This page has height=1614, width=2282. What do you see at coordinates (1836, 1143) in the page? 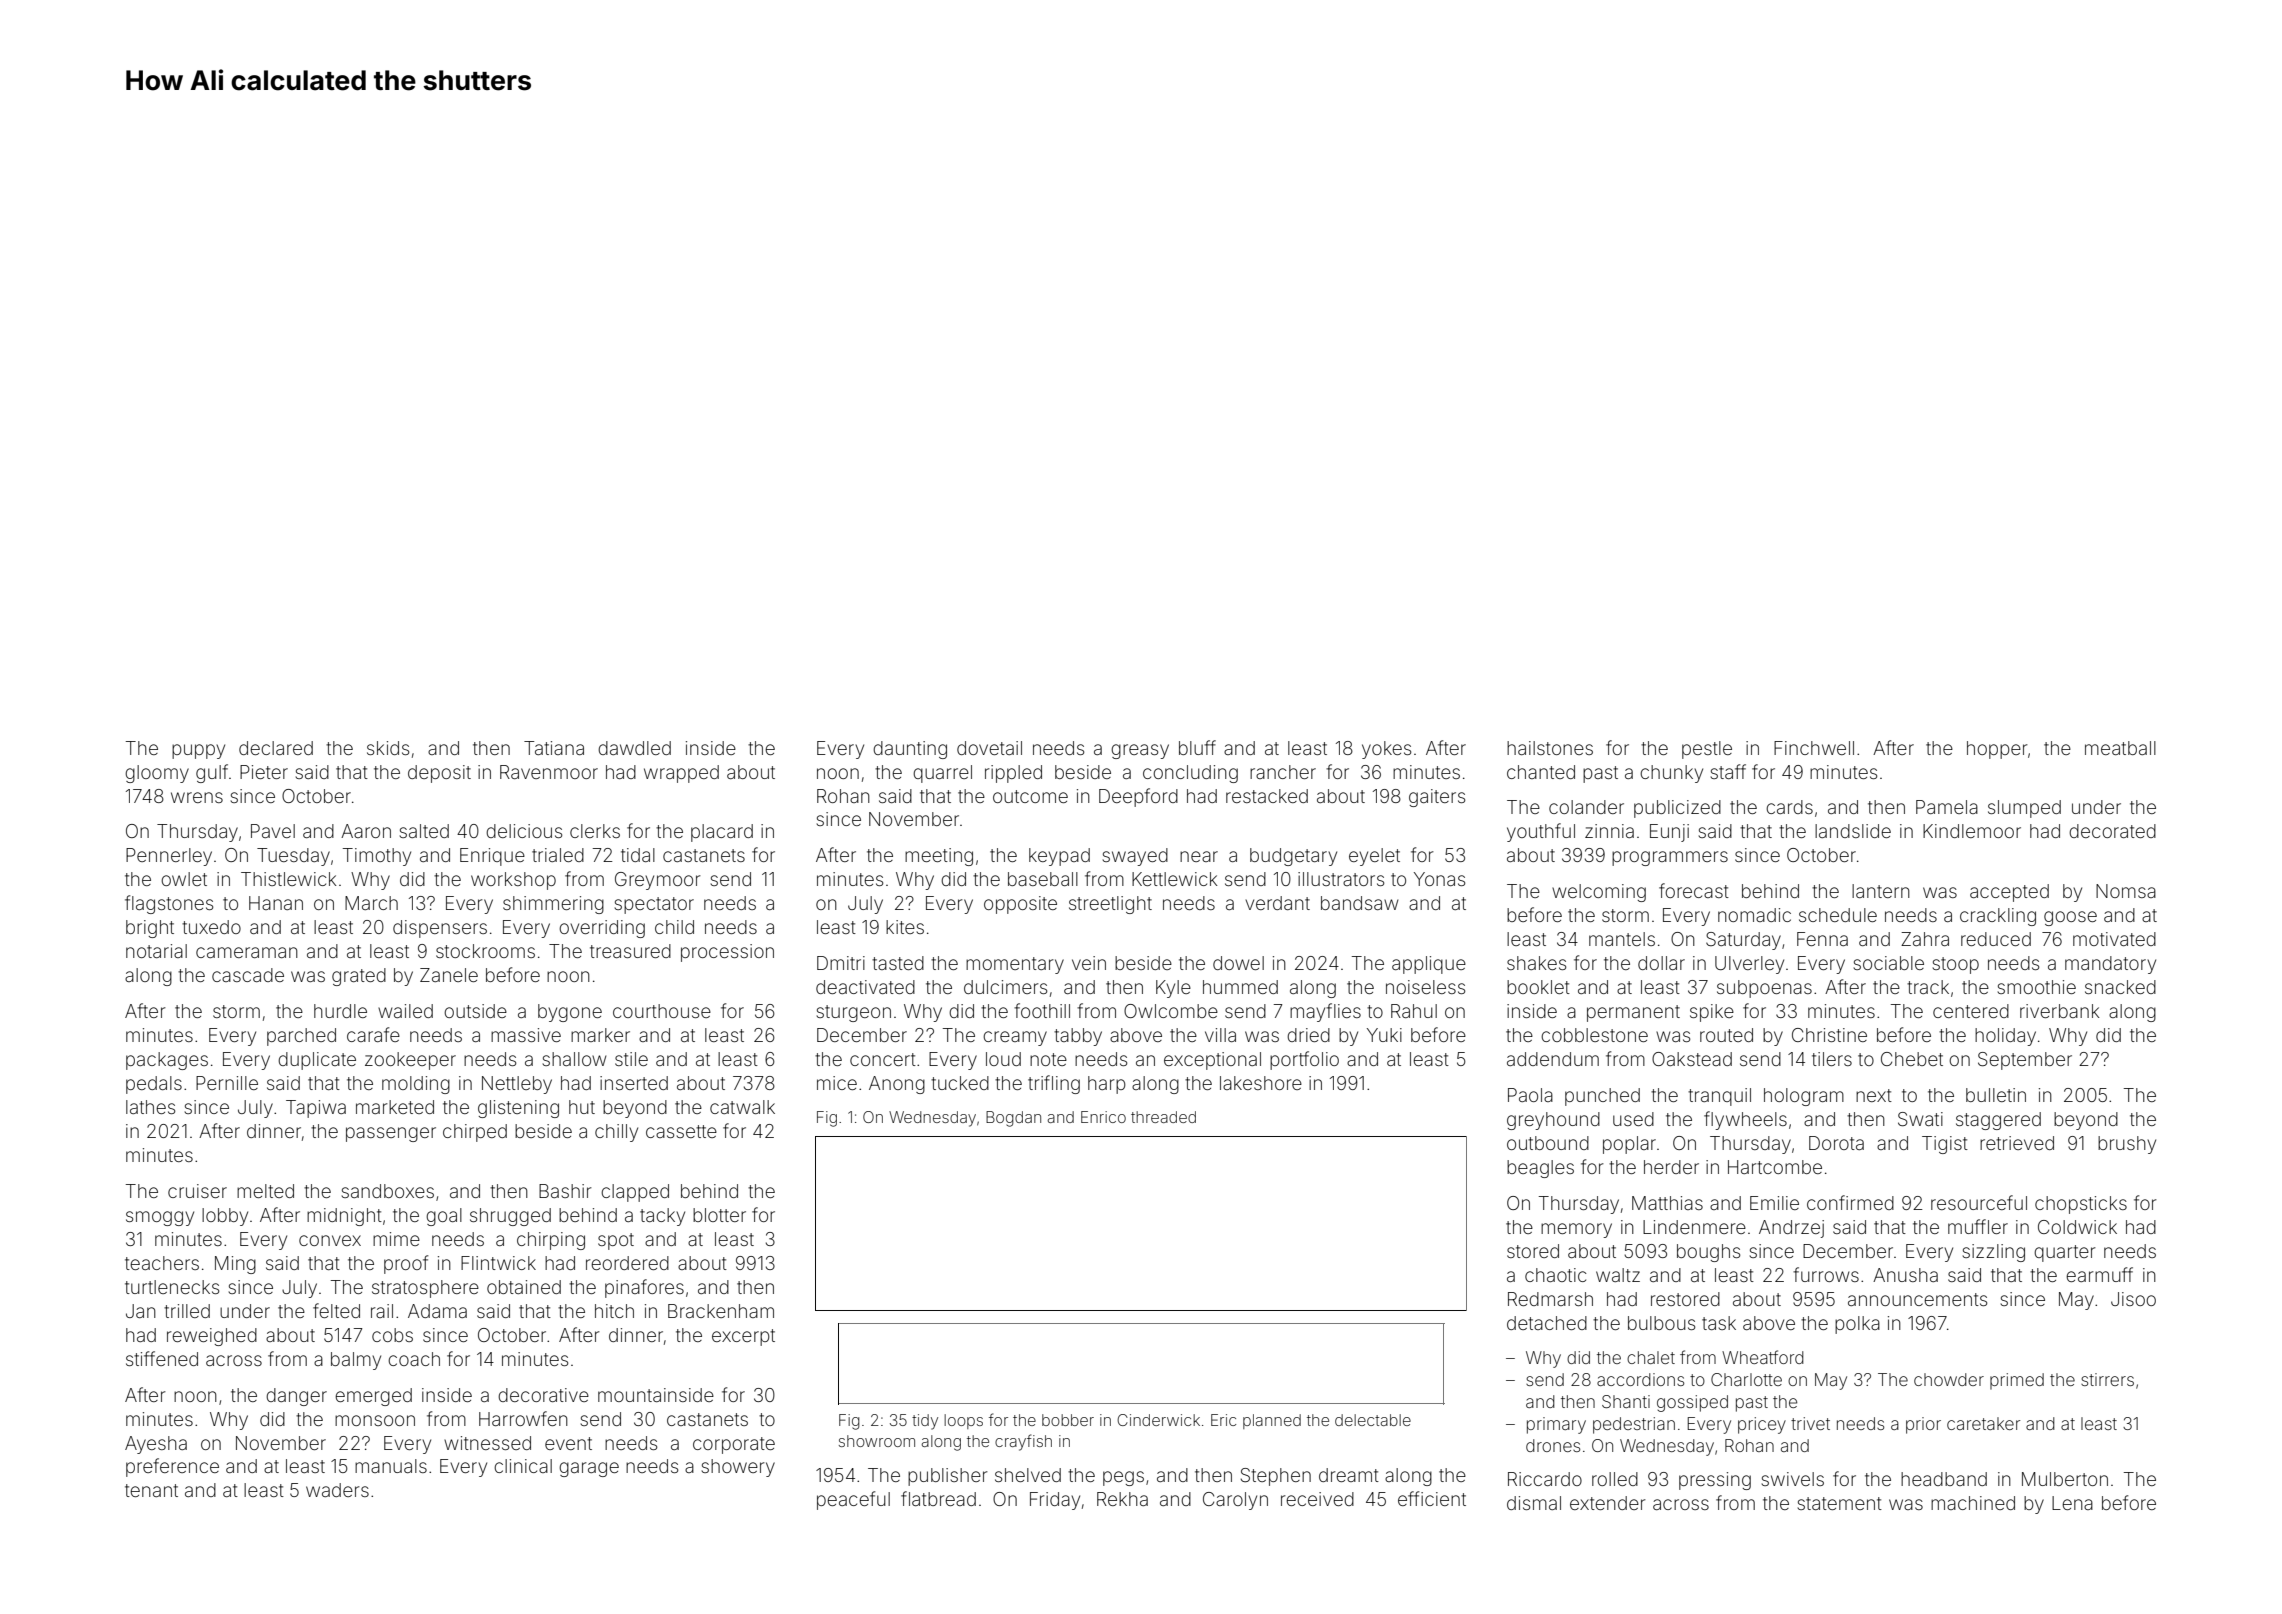
I see `Dorota` at bounding box center [1836, 1143].
